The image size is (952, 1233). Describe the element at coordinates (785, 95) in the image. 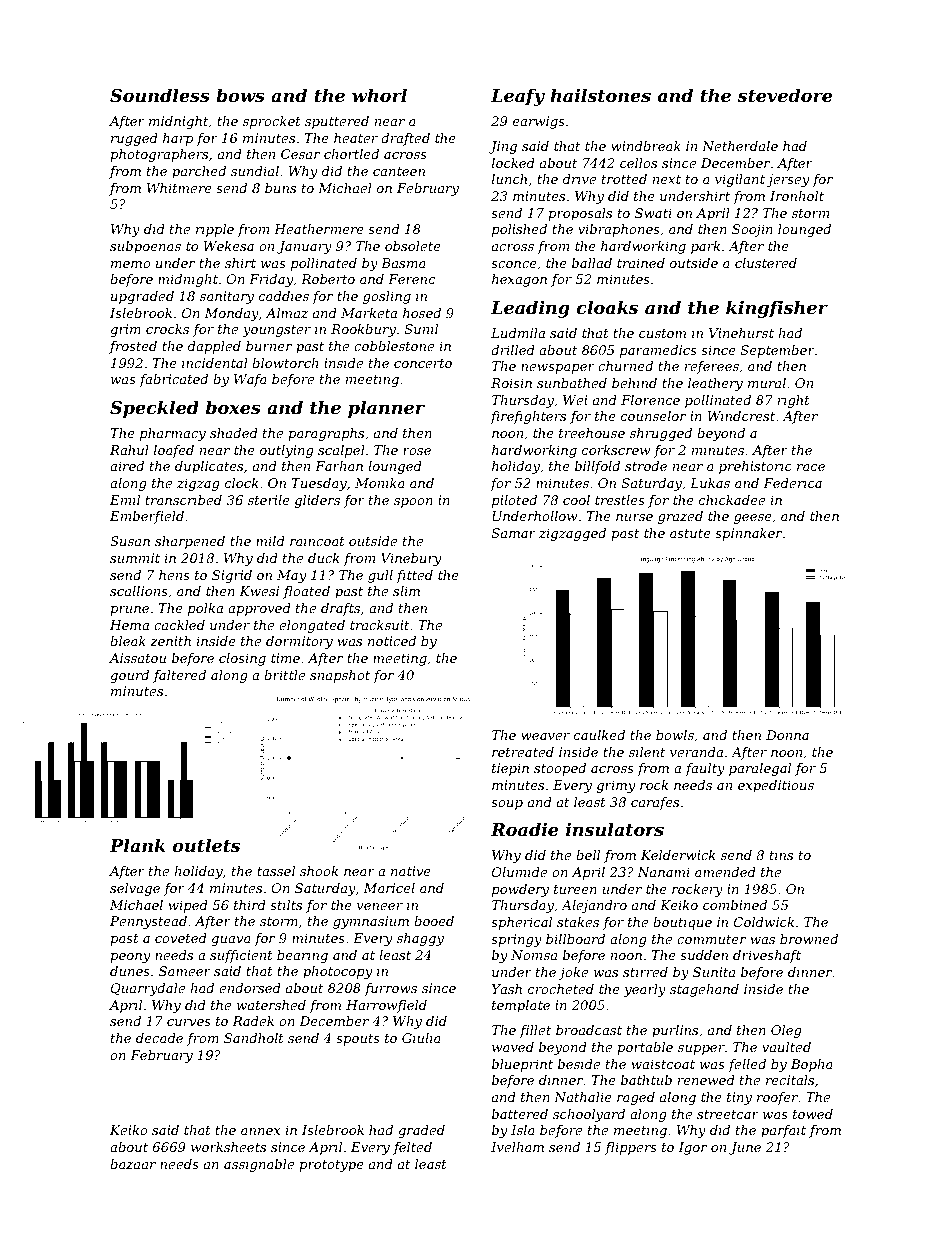

I see `stevedore` at that location.
